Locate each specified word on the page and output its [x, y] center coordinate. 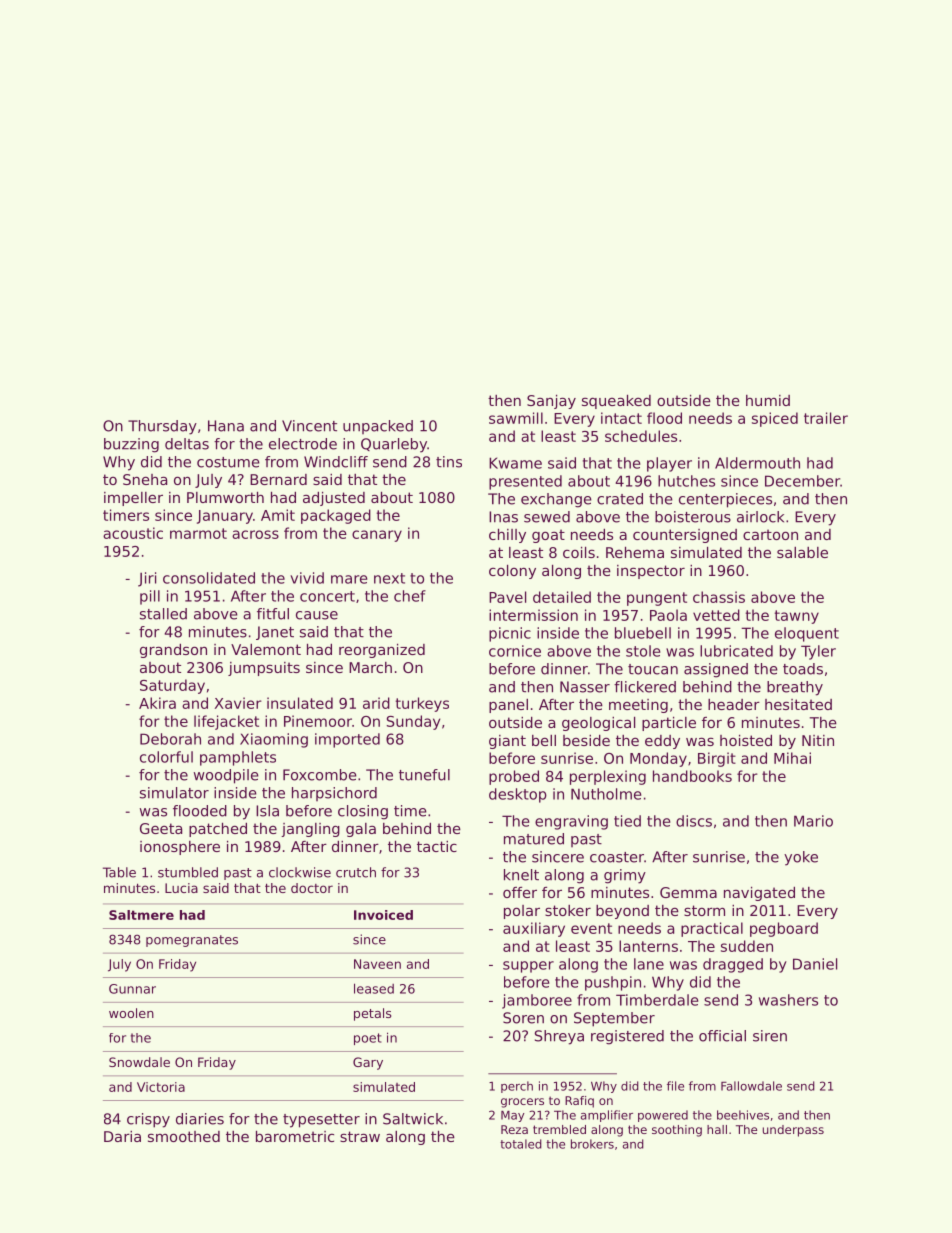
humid [768, 400]
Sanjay [551, 402]
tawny [797, 617]
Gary [368, 1063]
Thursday [162, 427]
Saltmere [141, 915]
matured [534, 839]
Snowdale [139, 1062]
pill [150, 597]
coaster [617, 857]
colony [512, 572]
